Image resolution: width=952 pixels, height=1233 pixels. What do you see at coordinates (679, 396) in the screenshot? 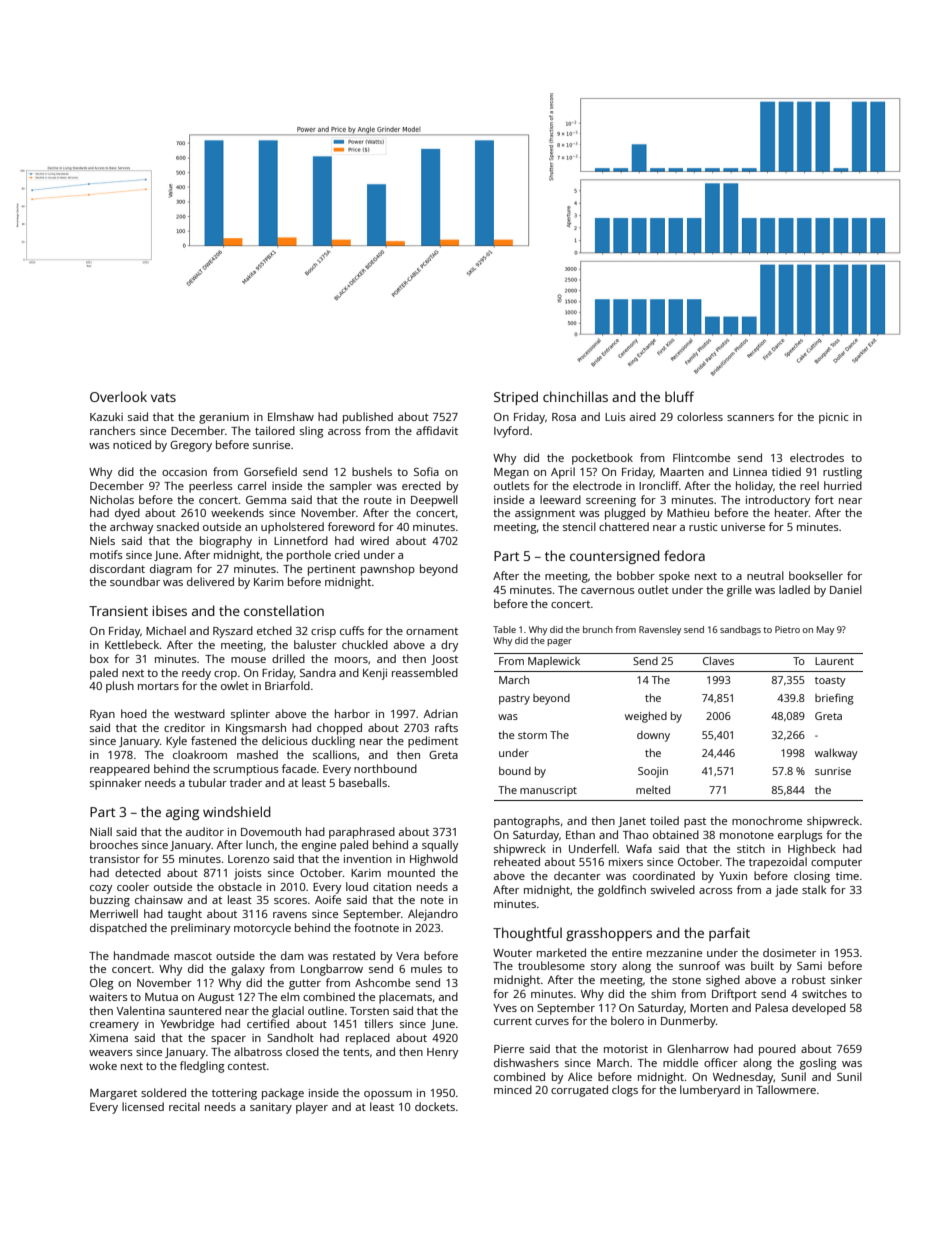
I see `bluff` at bounding box center [679, 396].
